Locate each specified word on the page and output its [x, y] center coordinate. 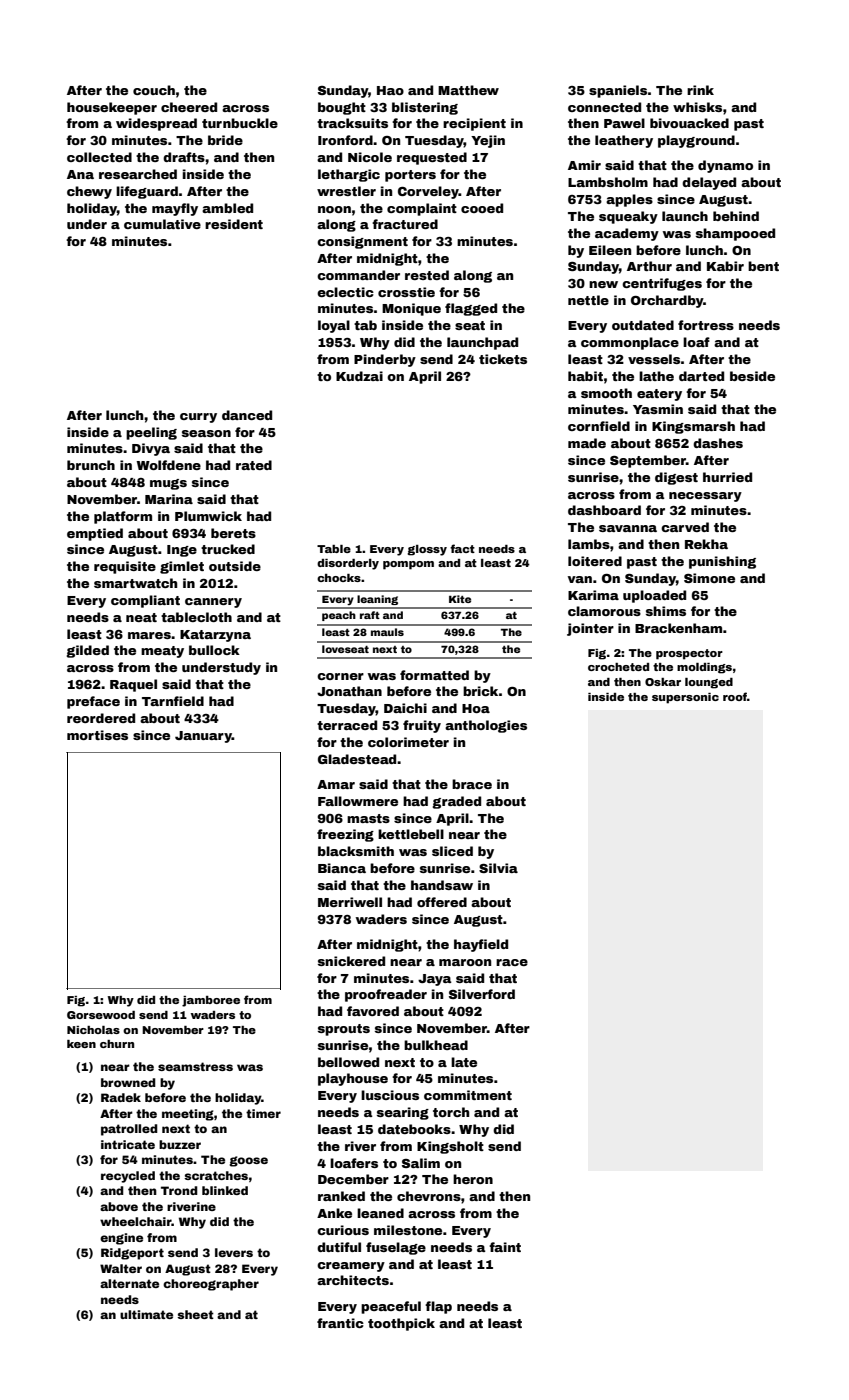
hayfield [481, 945]
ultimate [146, 1314]
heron [473, 1179]
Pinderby [385, 360]
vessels [654, 359]
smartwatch [135, 583]
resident [234, 224]
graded [456, 802]
